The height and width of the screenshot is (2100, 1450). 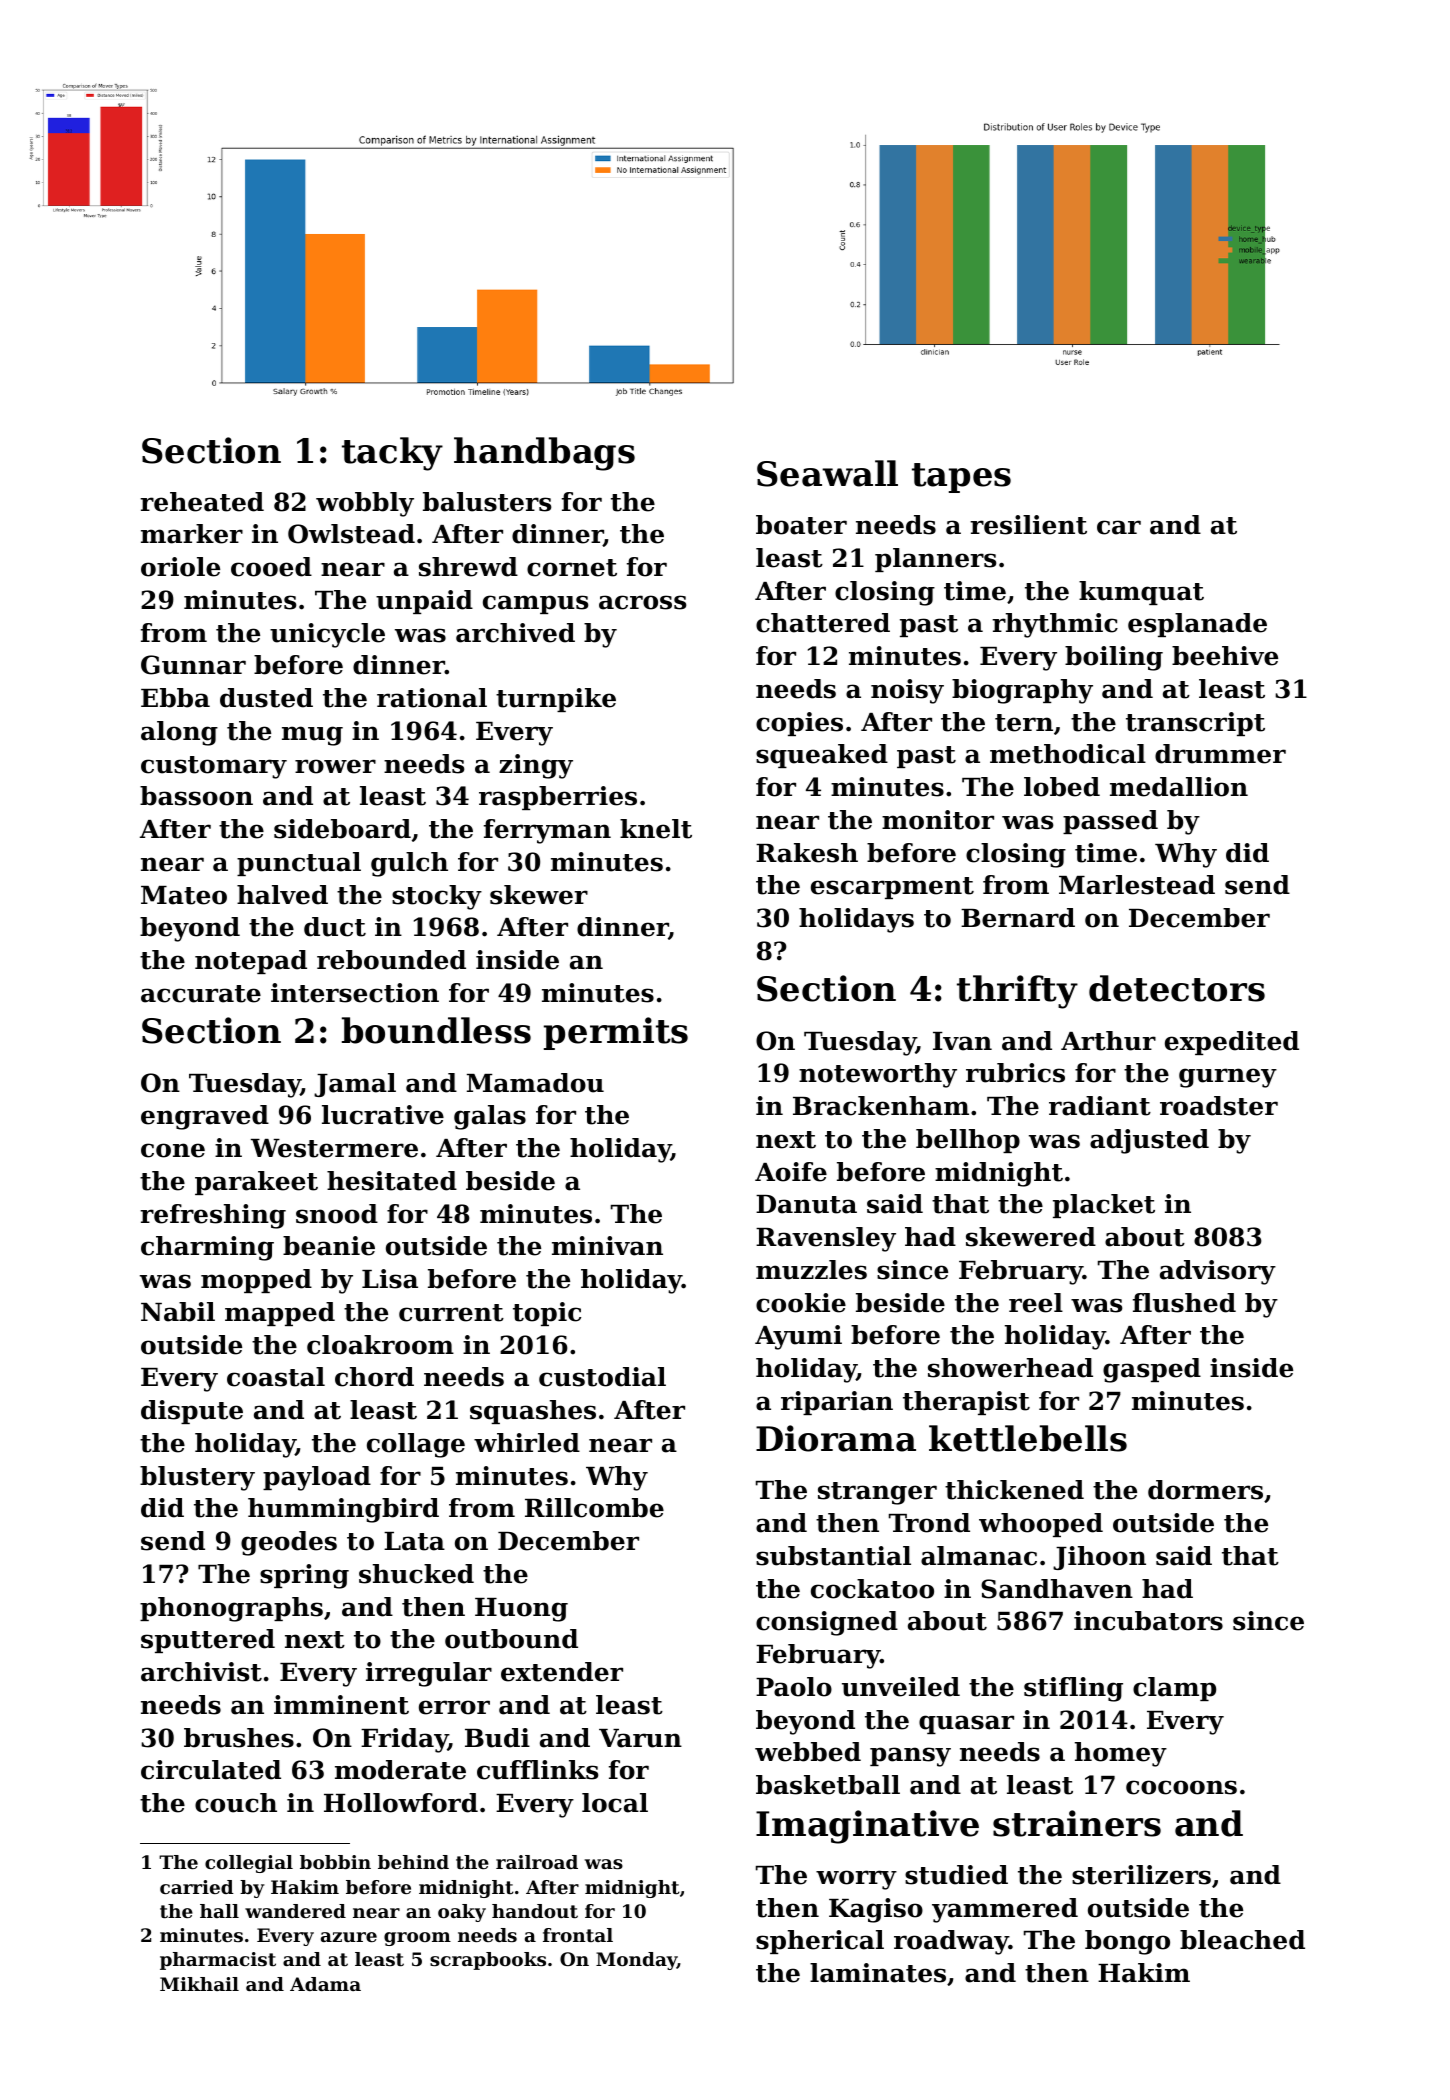 I want to click on tapes, so click(x=961, y=478).
